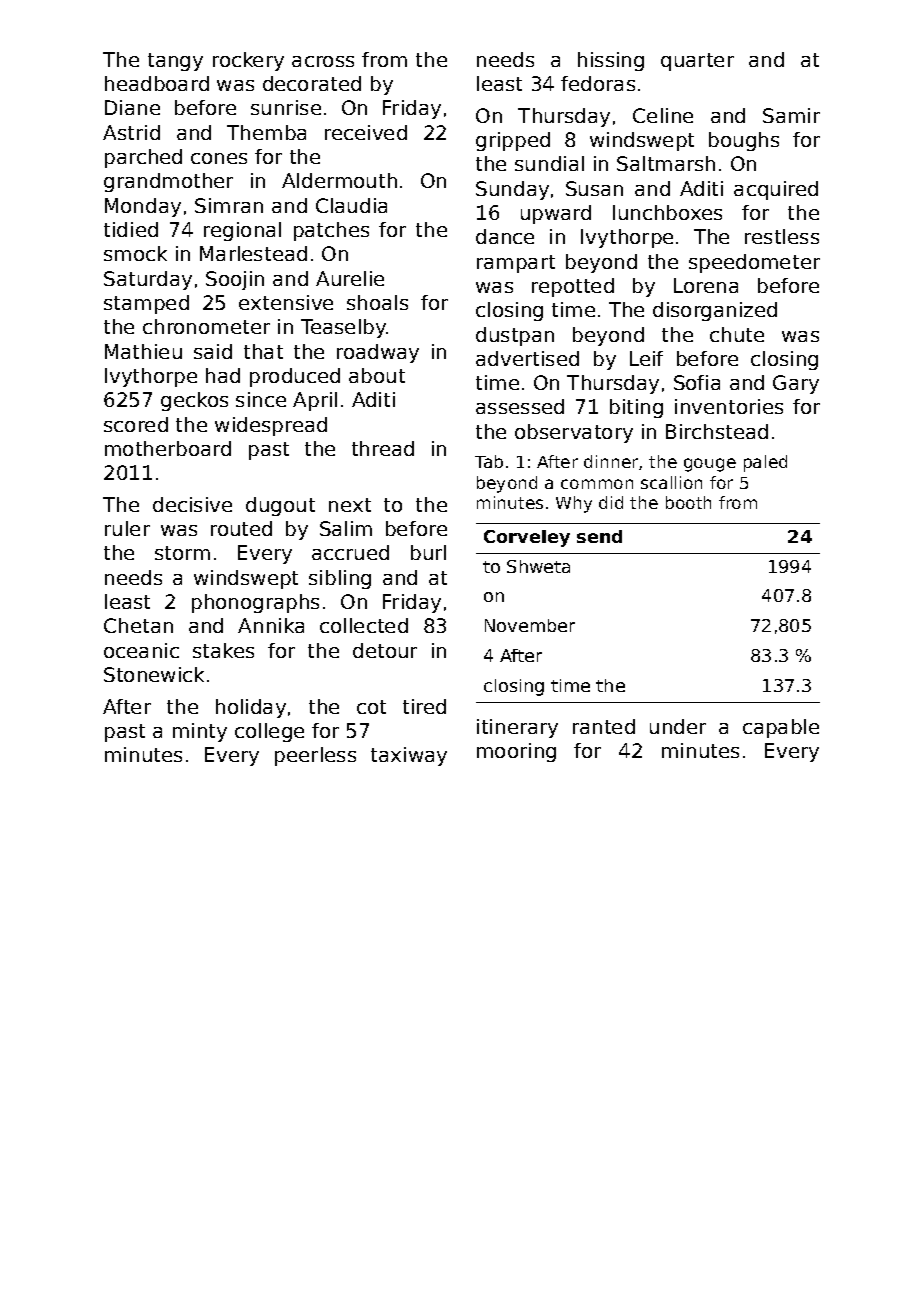 This image has width=924, height=1314. Describe the element at coordinates (377, 302) in the image. I see `shoals` at that location.
